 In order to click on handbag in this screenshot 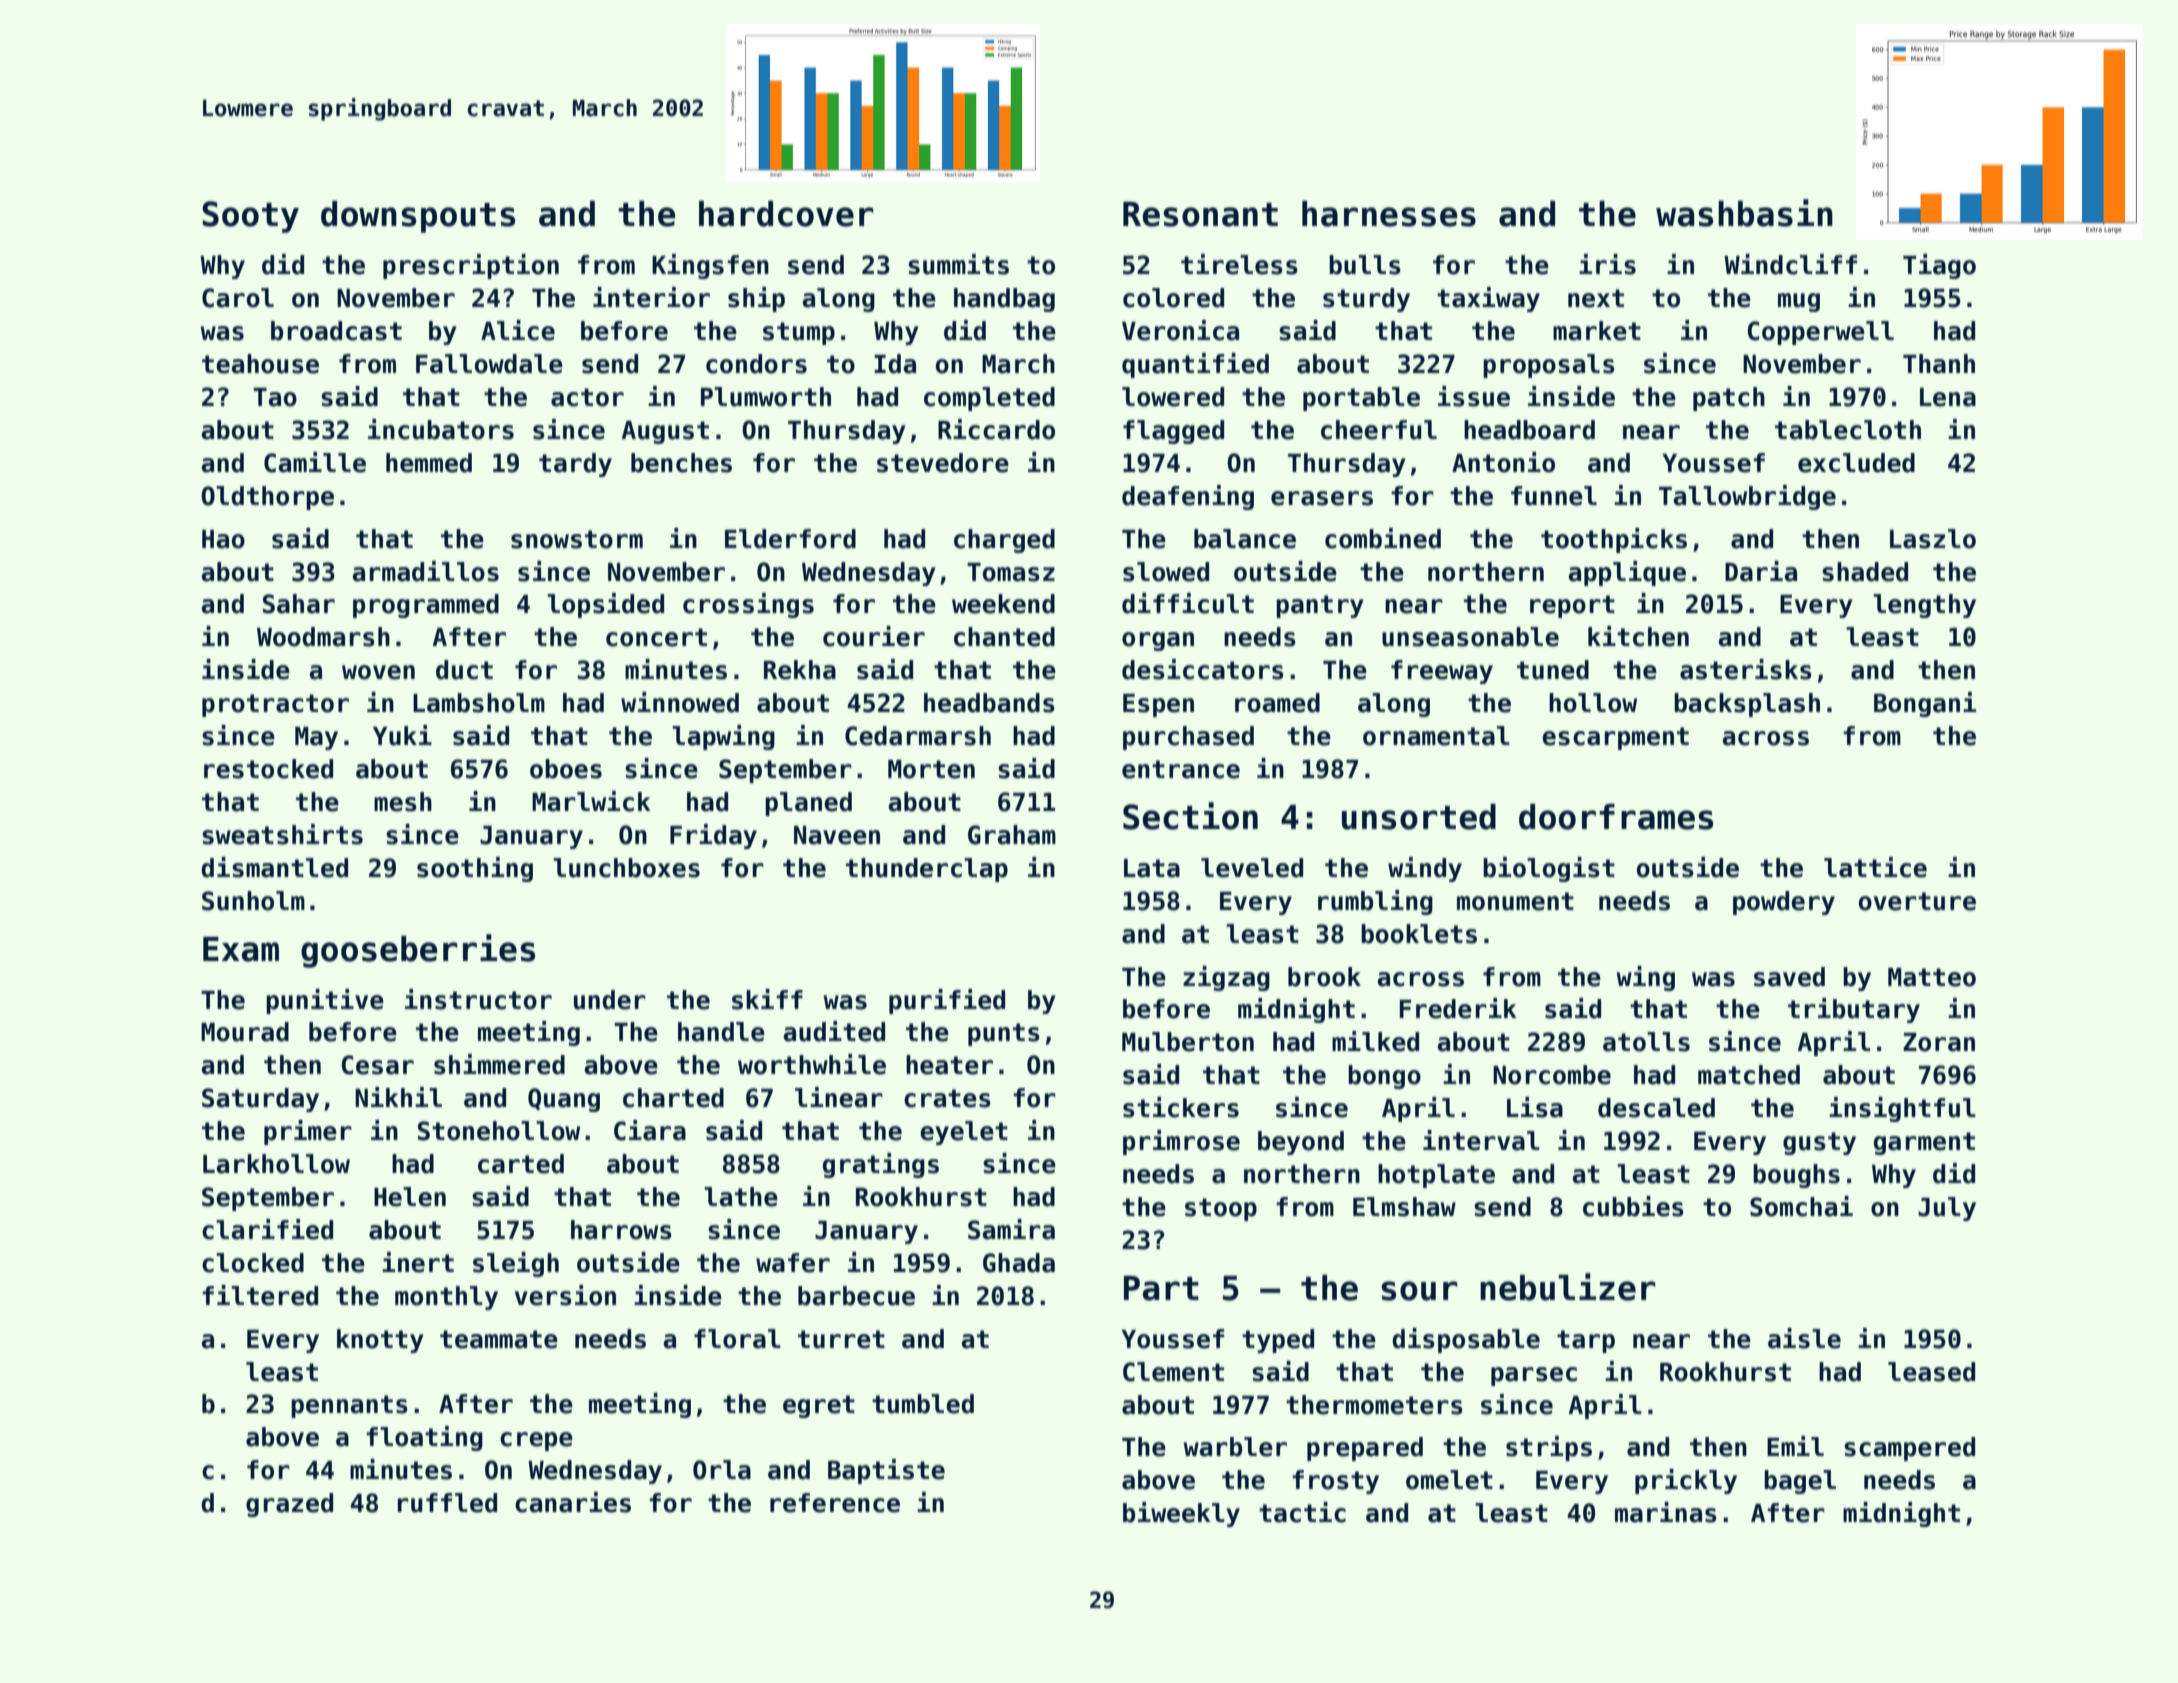, I will do `click(1004, 300)`.
